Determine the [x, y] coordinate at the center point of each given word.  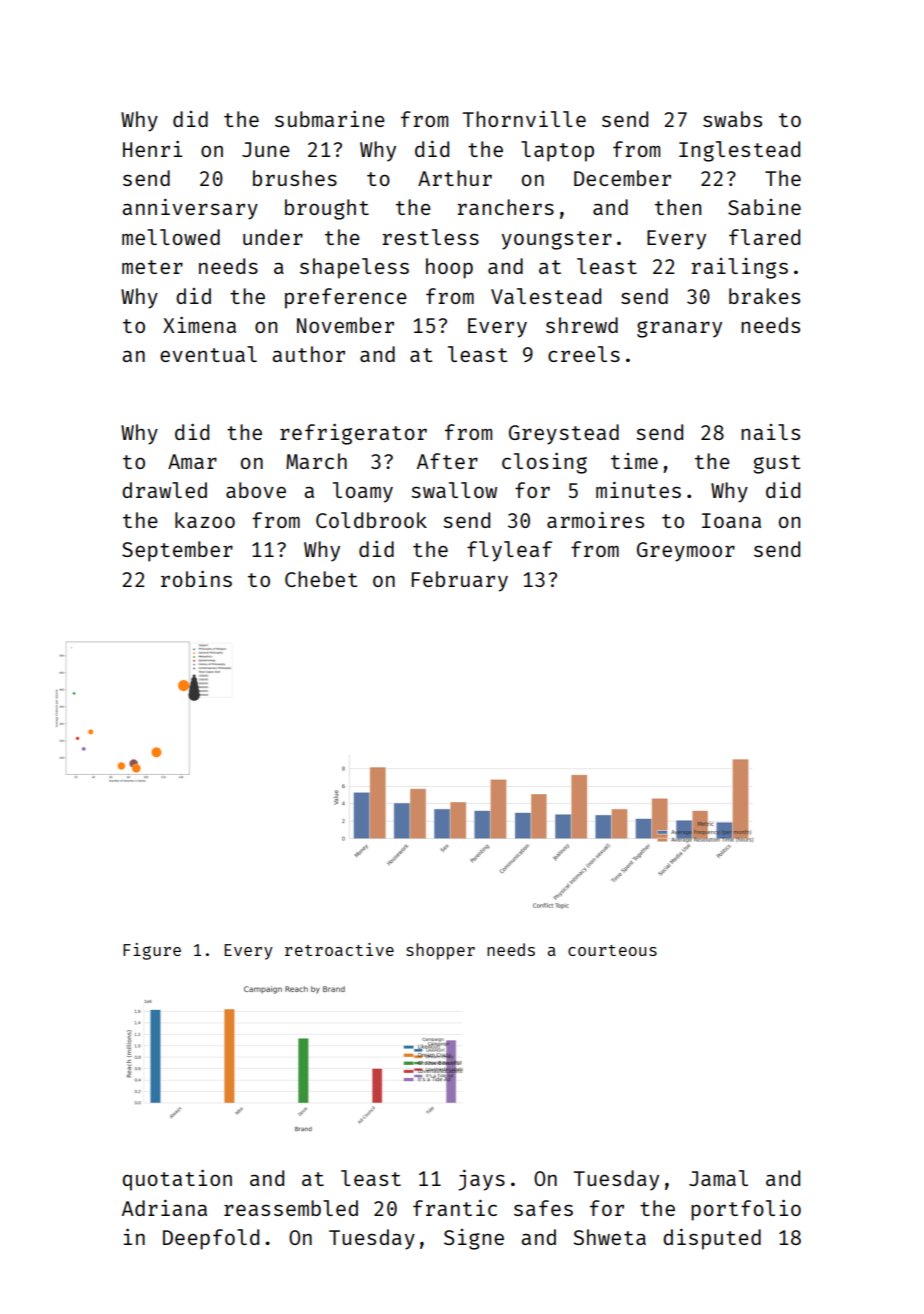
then [678, 207]
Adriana [164, 1208]
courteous [612, 950]
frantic [455, 1208]
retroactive [339, 949]
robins [196, 579]
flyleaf [509, 551]
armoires [595, 520]
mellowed [171, 237]
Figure [152, 951]
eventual [208, 354]
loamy [363, 492]
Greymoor [686, 552]
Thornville [524, 119]
